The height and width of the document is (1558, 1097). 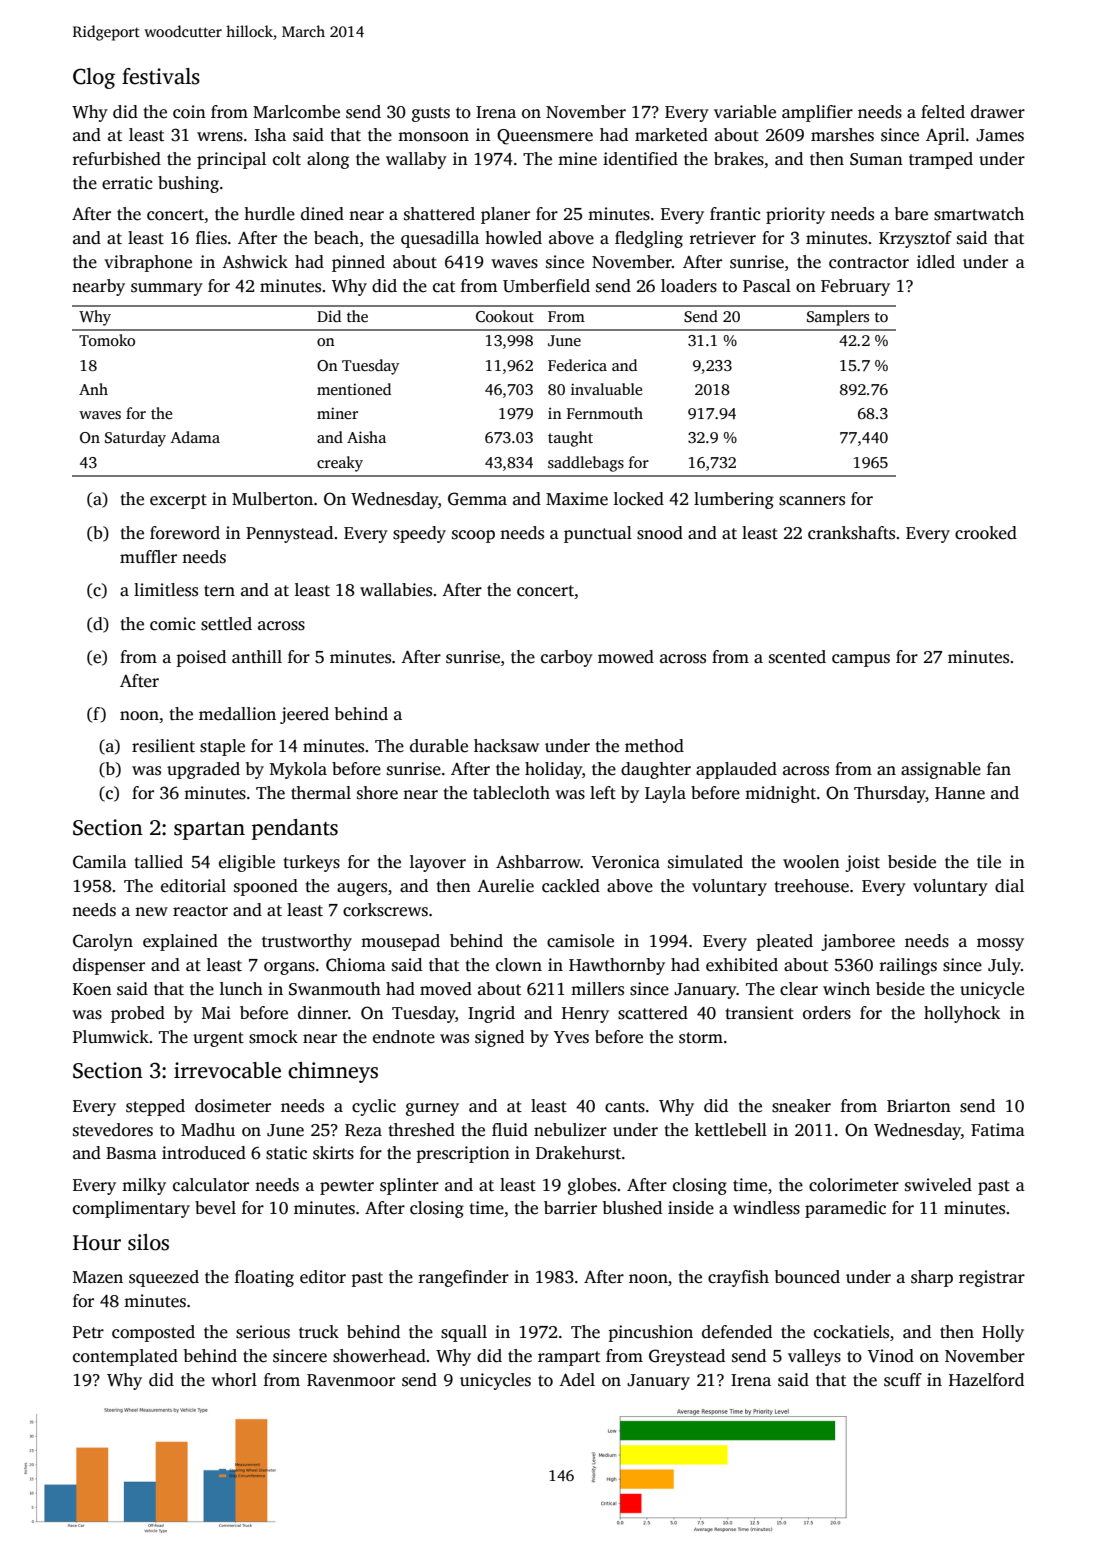 I want to click on Mai, so click(x=216, y=1012).
